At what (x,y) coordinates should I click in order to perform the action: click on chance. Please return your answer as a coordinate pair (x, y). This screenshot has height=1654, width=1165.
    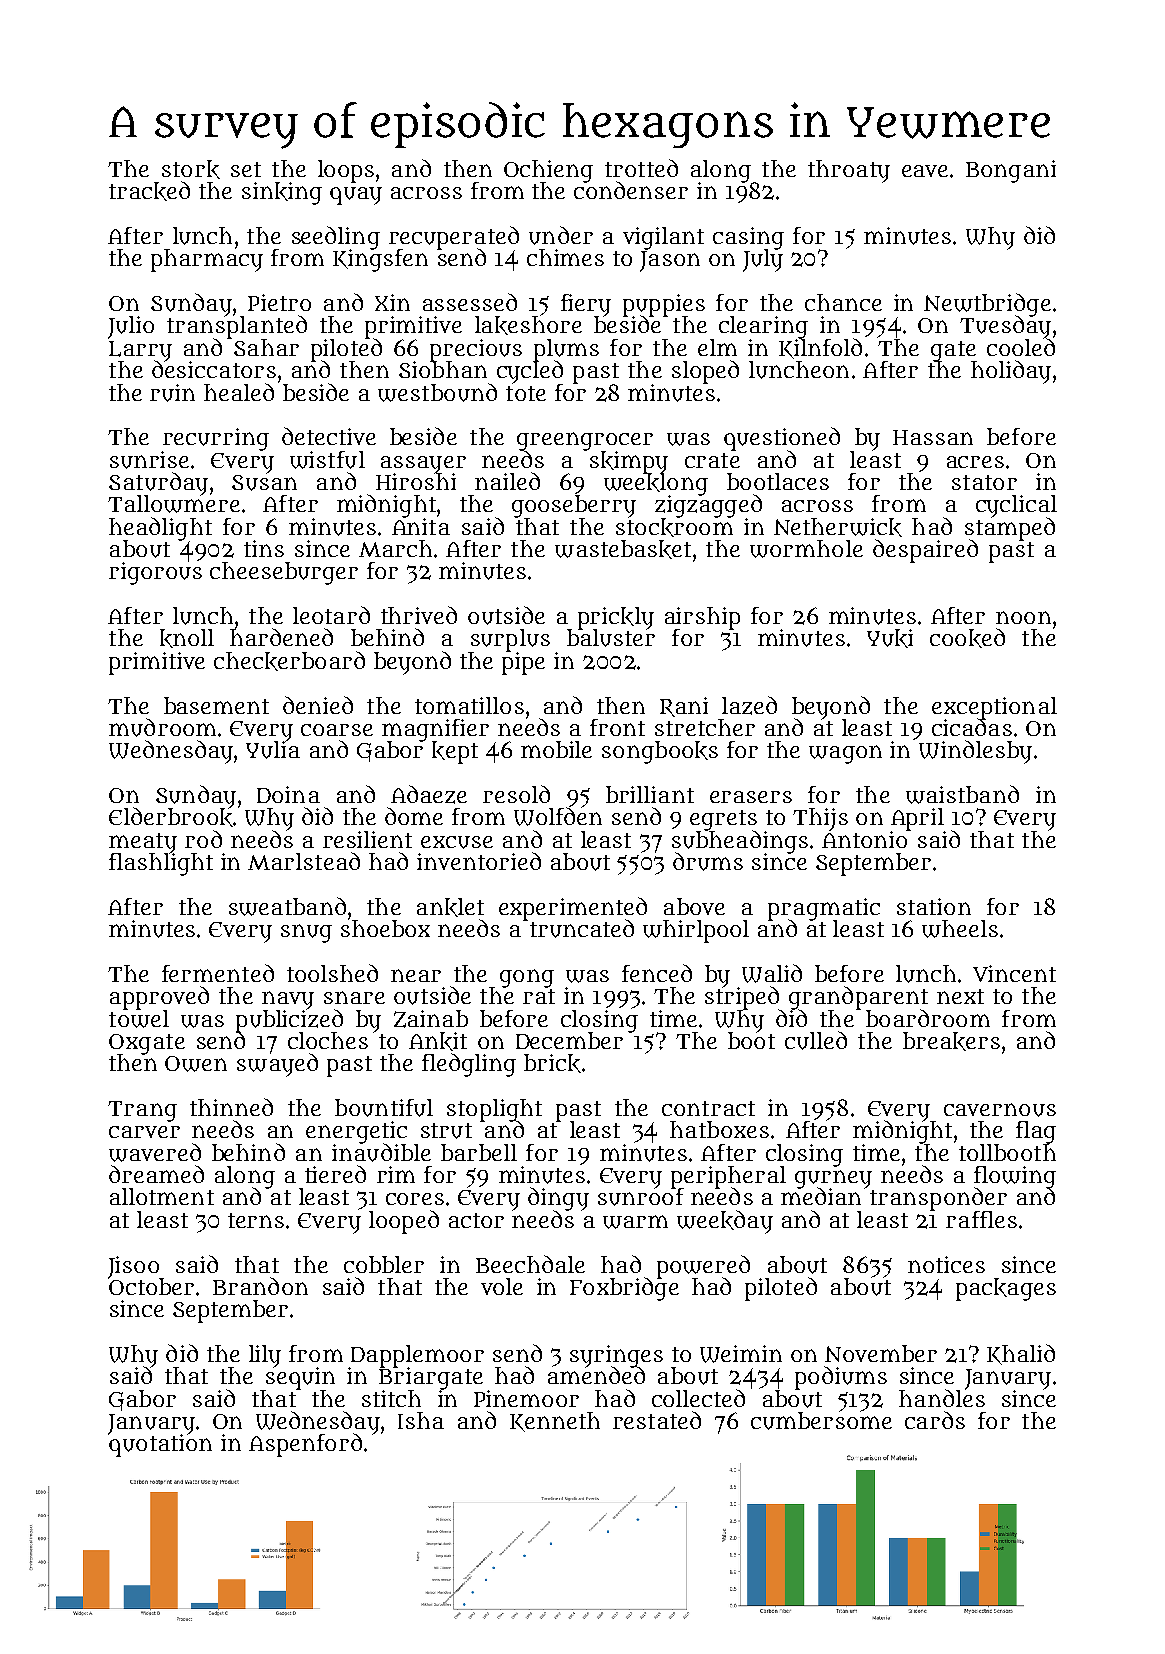
    Looking at the image, I should click on (843, 302).
